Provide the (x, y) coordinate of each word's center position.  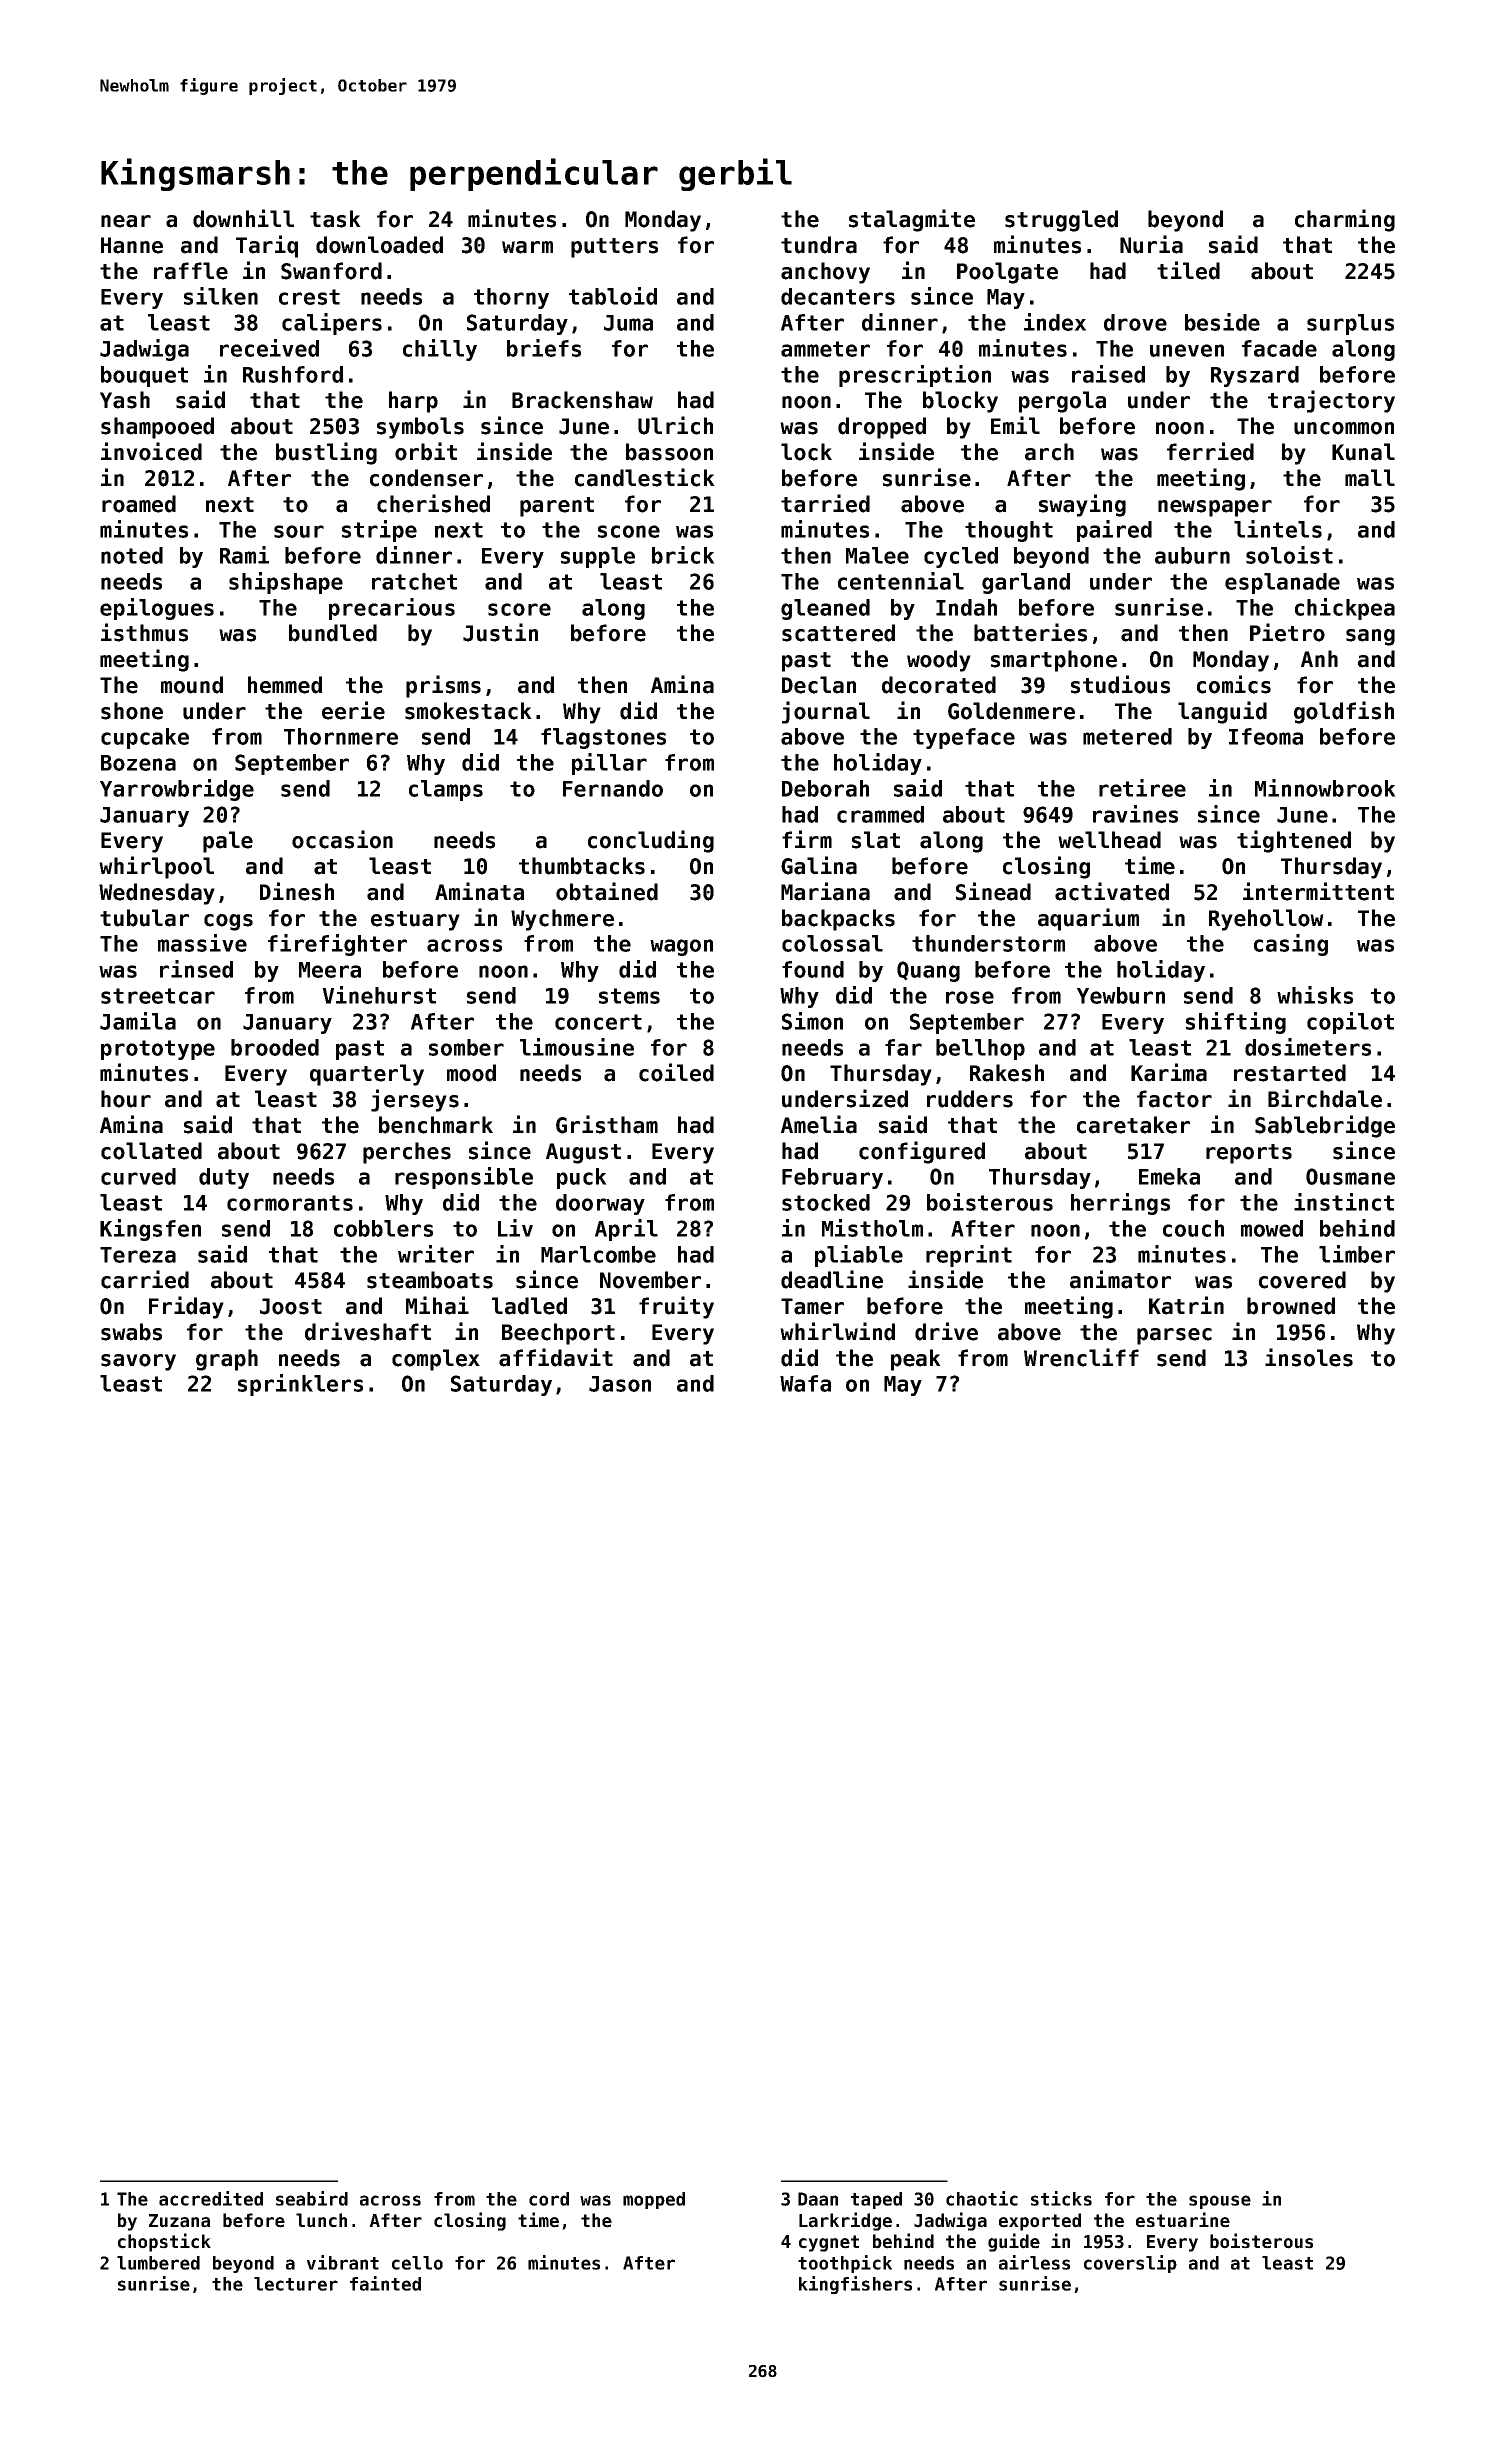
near (126, 221)
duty (224, 1178)
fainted (385, 2283)
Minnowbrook (1325, 788)
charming (1345, 220)
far (903, 1047)
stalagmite (912, 220)
